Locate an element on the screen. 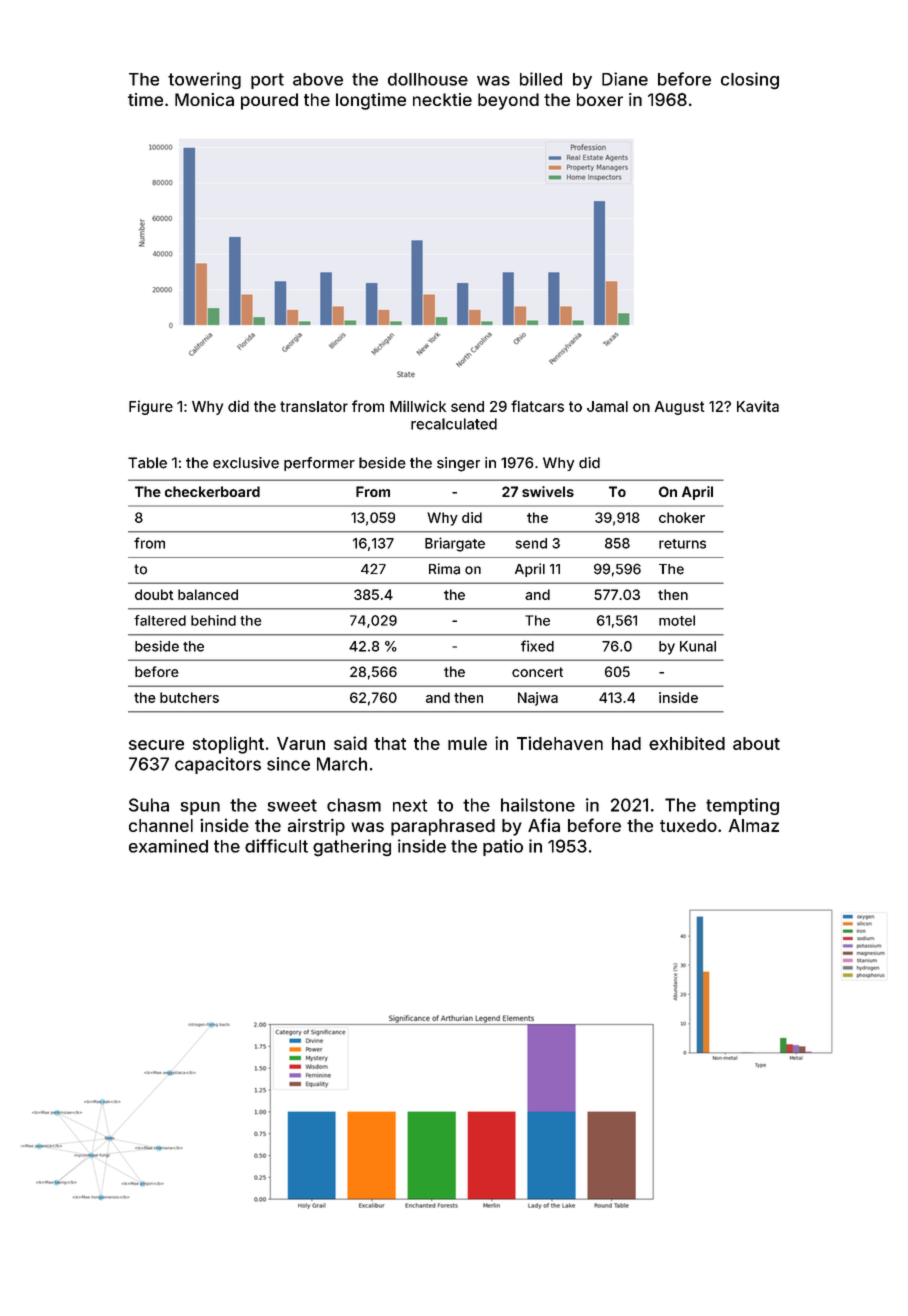 The width and height of the screenshot is (908, 1316). Kunal is located at coordinates (698, 646).
